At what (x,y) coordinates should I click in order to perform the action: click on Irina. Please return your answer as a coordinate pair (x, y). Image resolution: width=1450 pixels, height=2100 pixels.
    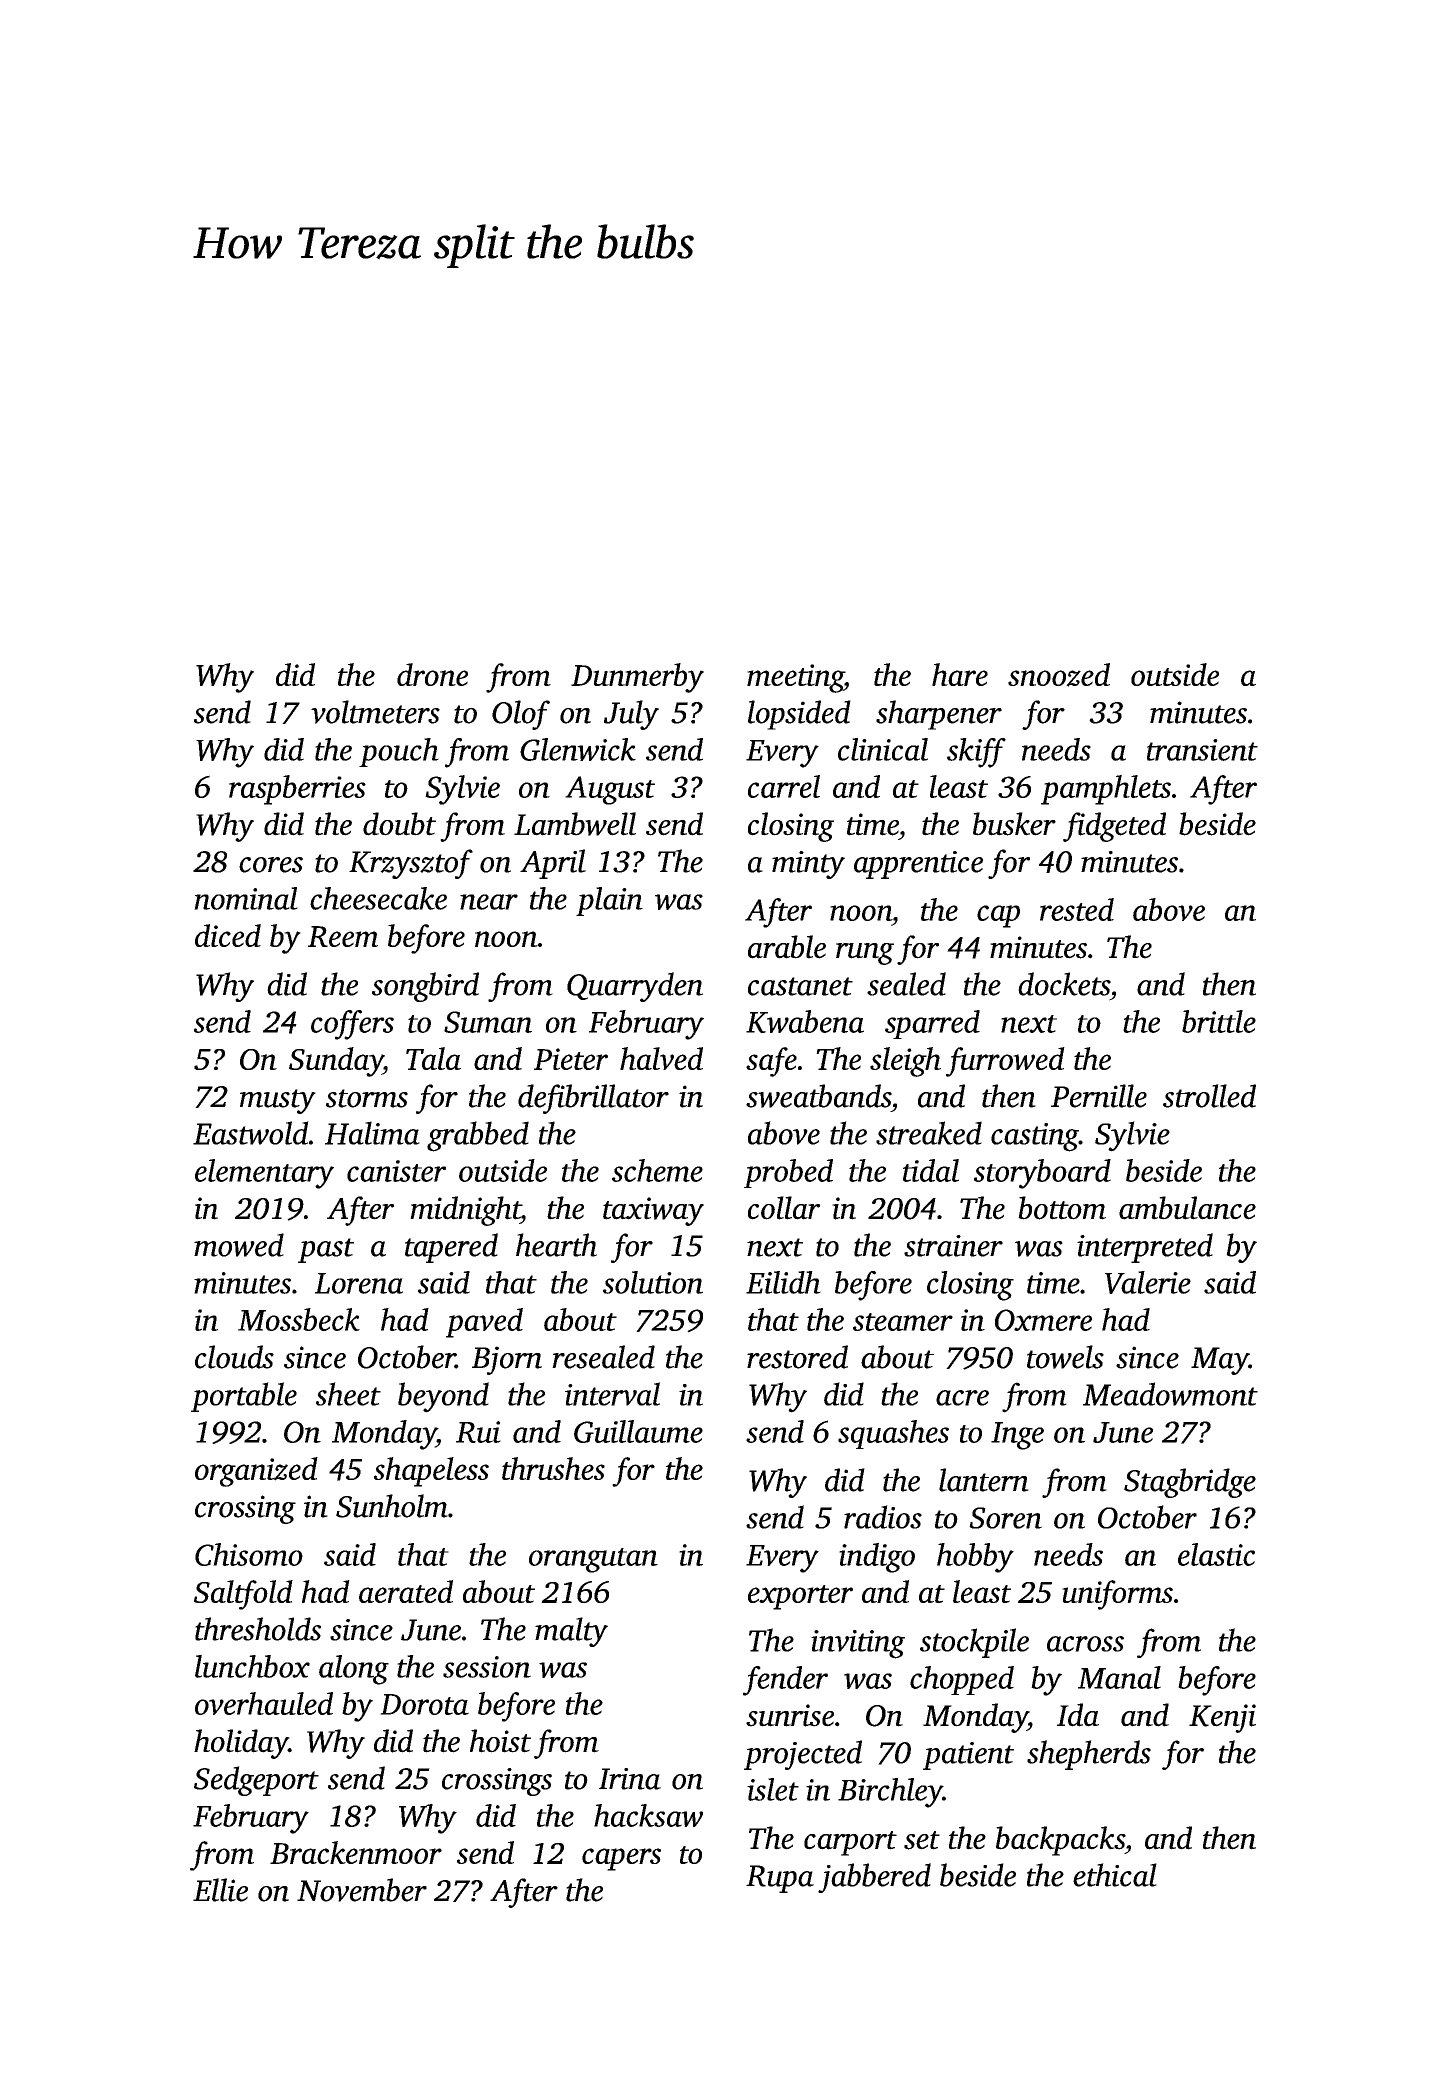
    Looking at the image, I should click on (630, 1779).
